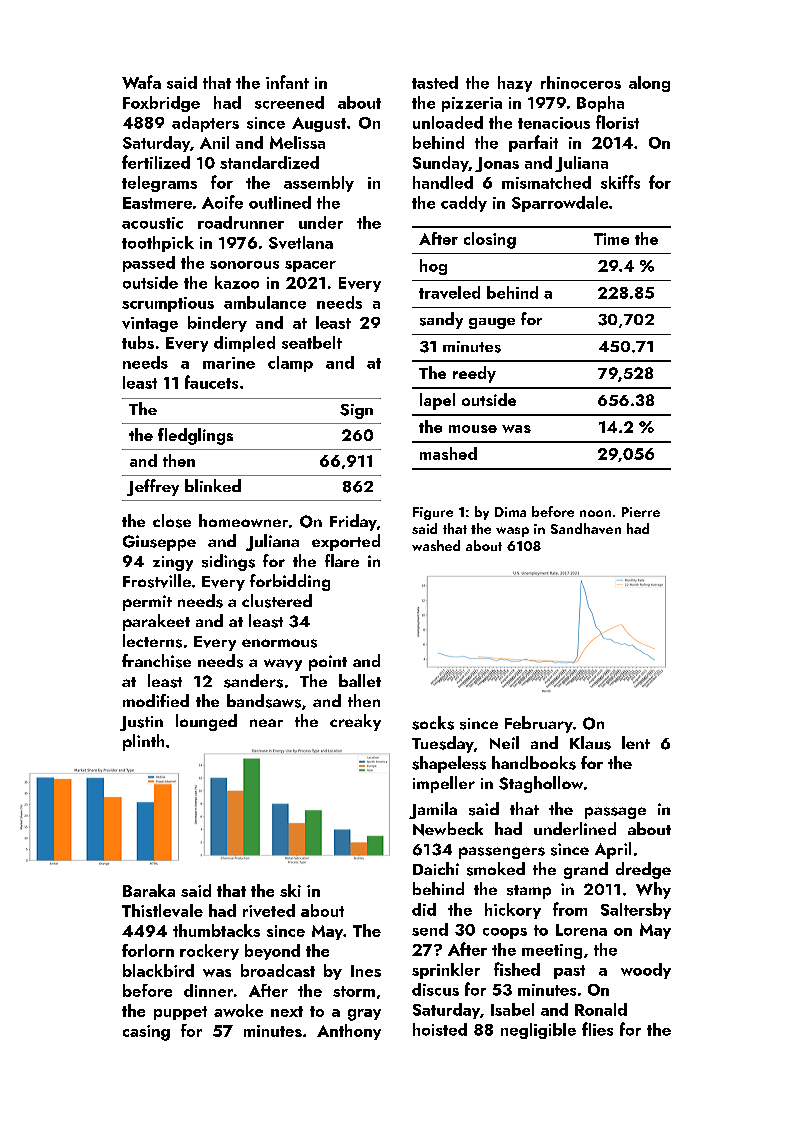 The image size is (793, 1125). Describe the element at coordinates (312, 342) in the page. I see `seatbelt` at that location.
